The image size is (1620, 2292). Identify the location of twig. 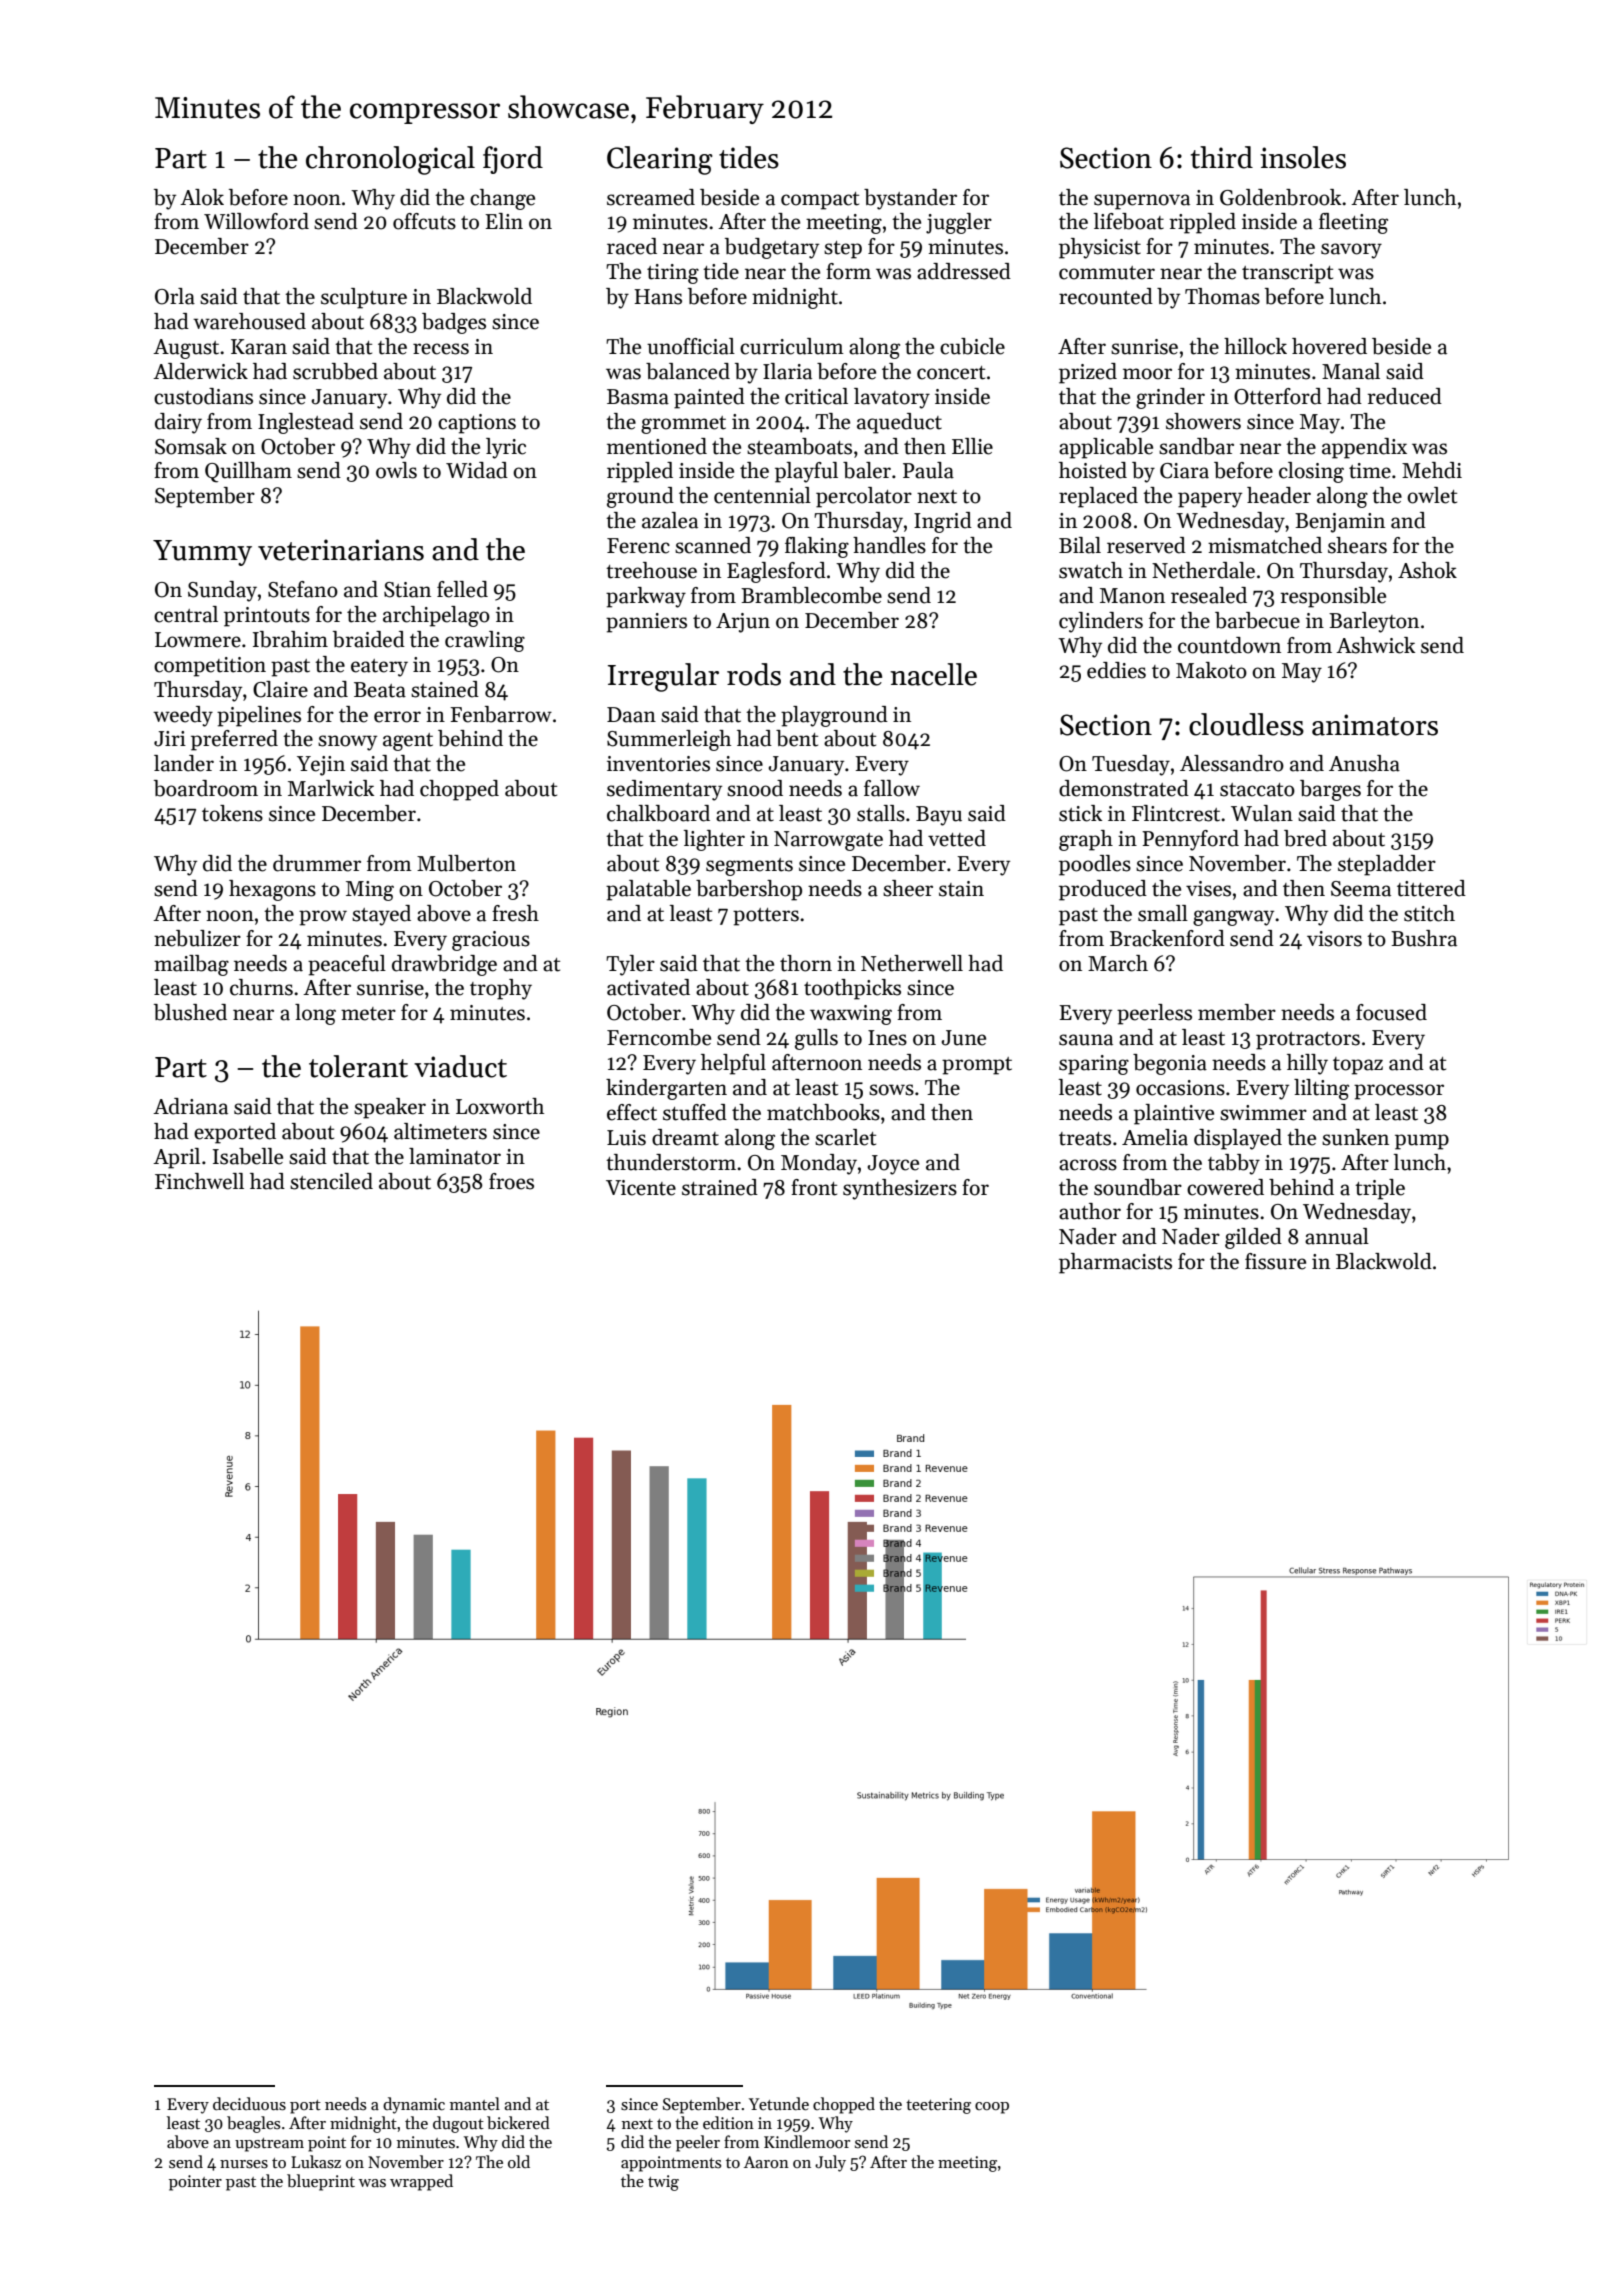
(663, 2183).
